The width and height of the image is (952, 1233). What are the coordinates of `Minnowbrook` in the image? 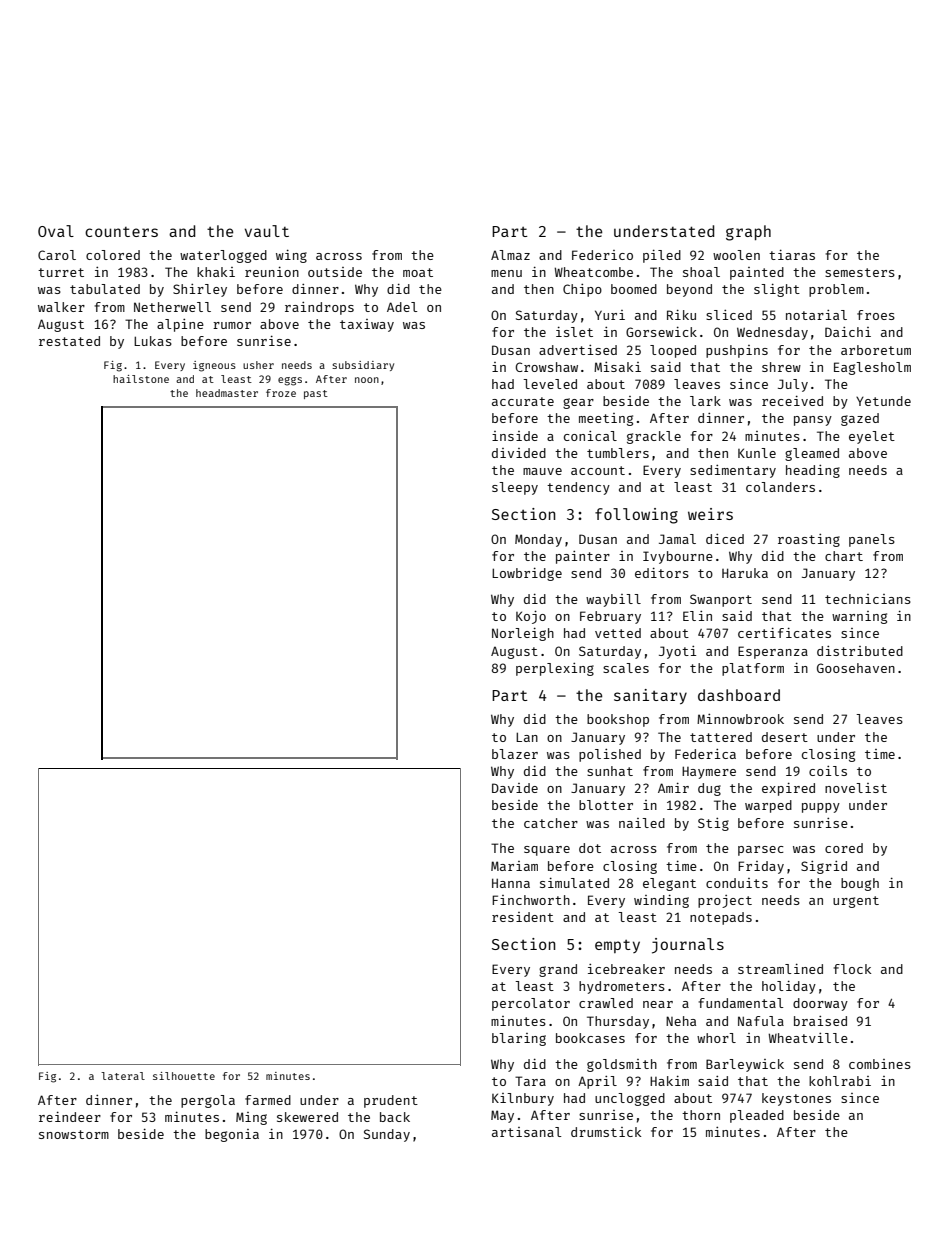 It's located at (740, 719).
